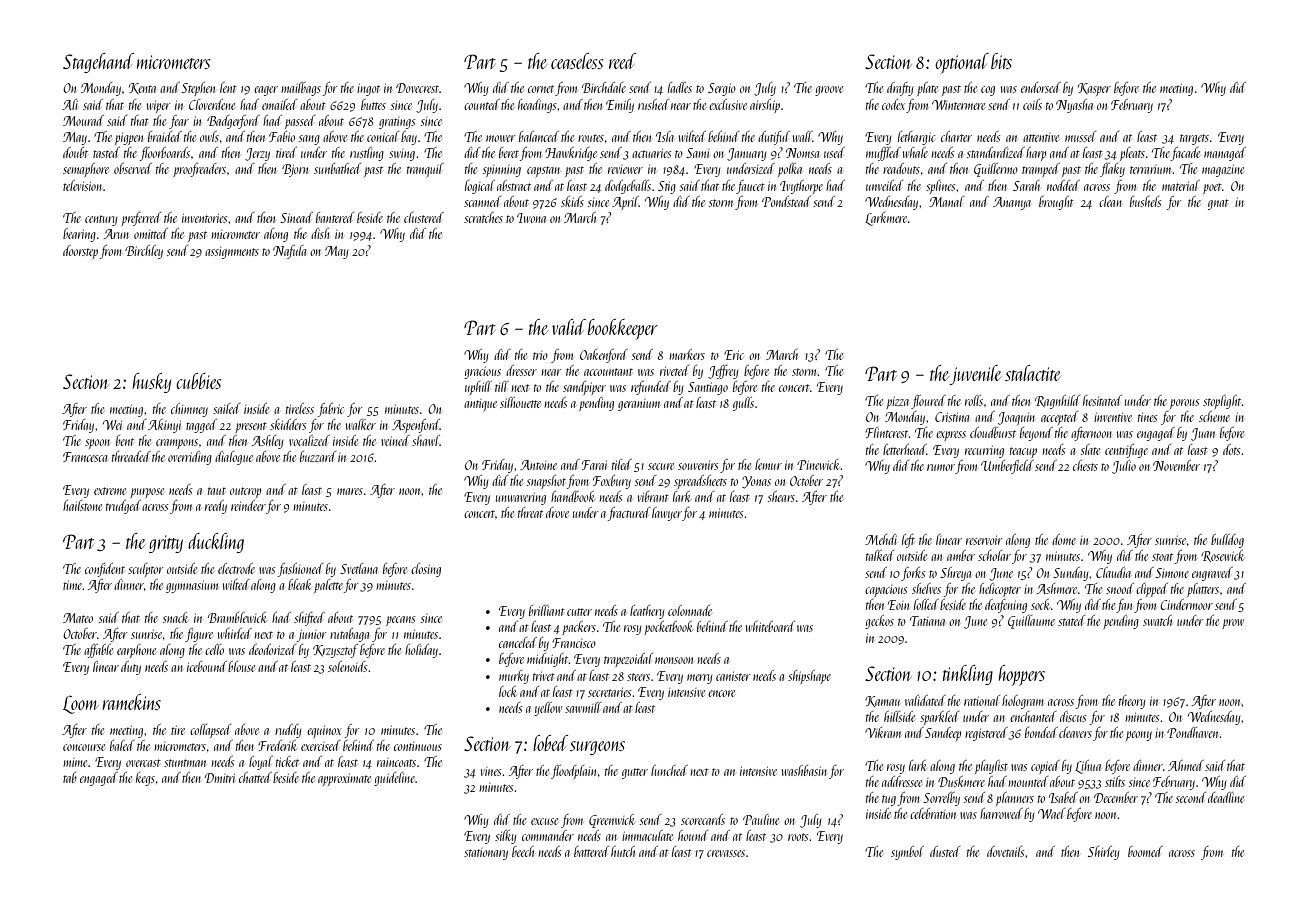 Image resolution: width=1308 pixels, height=924 pixels. Describe the element at coordinates (145, 779) in the document. I see `kegs` at that location.
